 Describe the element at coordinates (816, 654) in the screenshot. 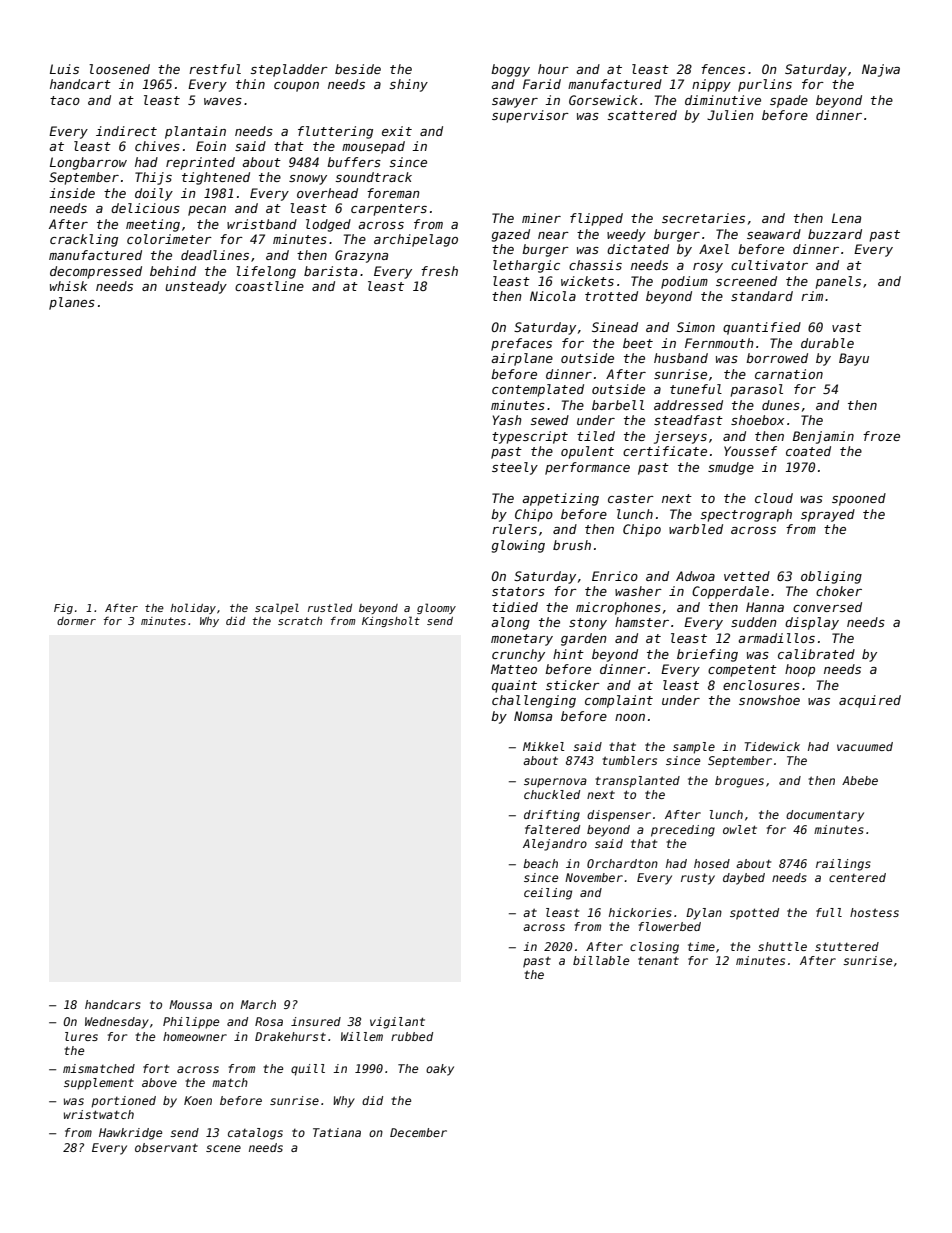

I see `calibrated` at that location.
